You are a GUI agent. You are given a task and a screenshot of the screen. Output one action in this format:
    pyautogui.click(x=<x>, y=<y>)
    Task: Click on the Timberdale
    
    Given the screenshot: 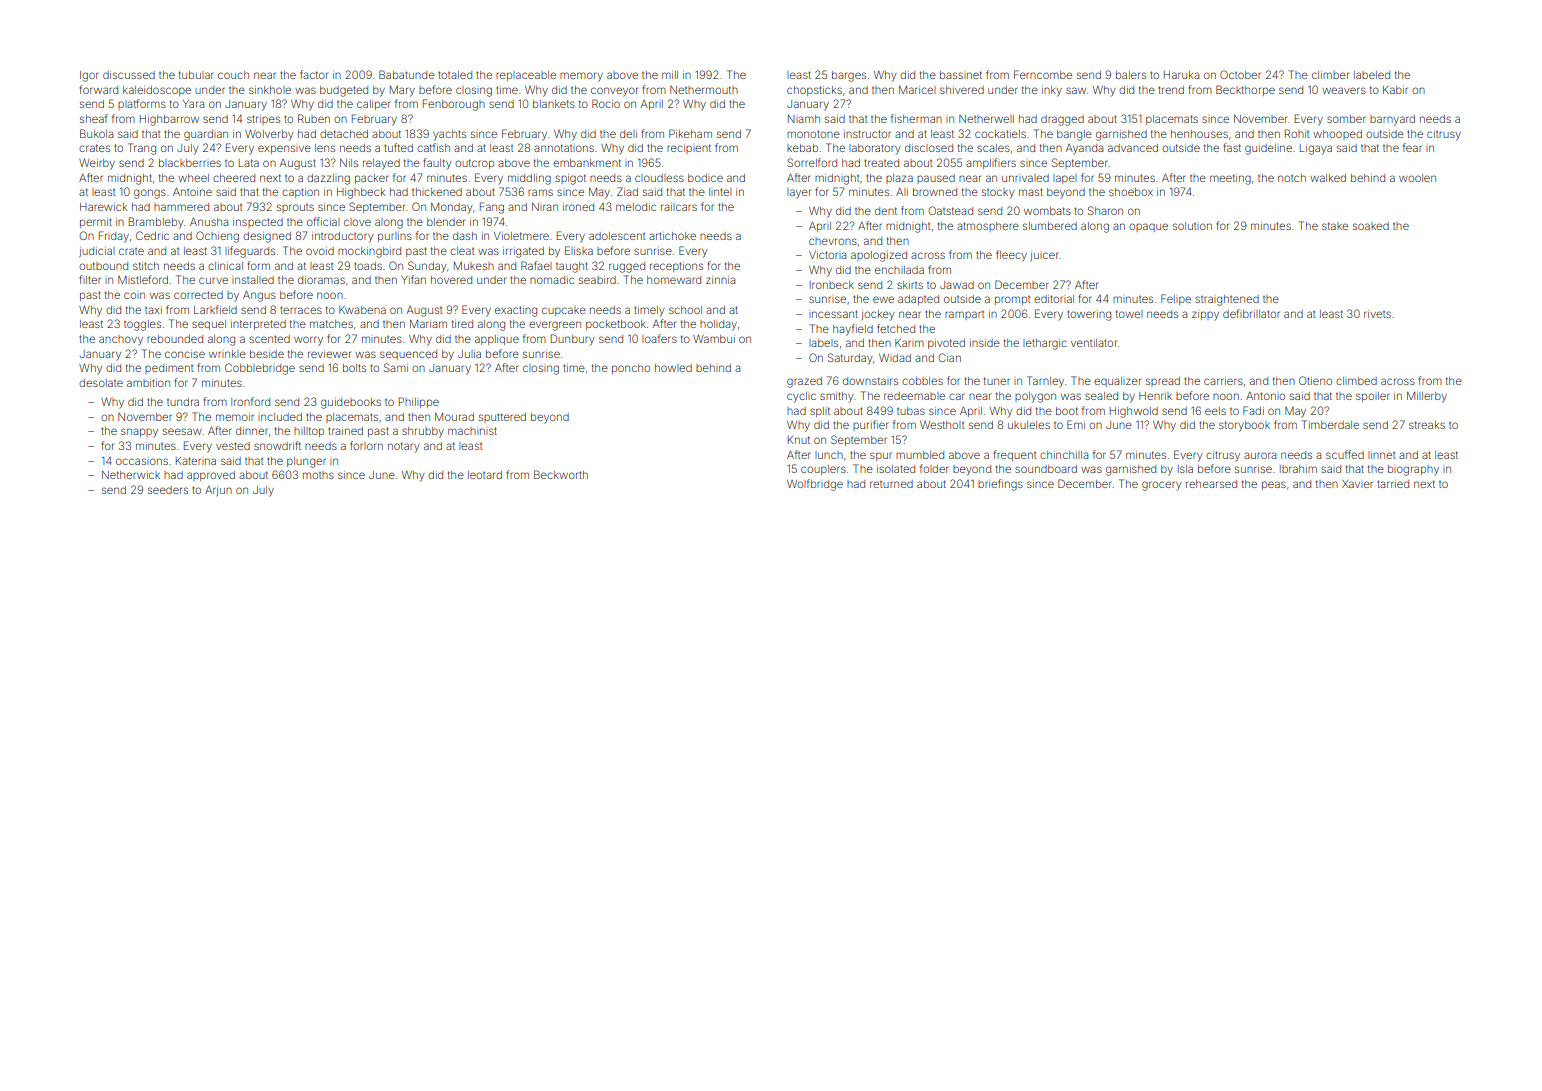 What is the action you would take?
    pyautogui.click(x=1330, y=424)
